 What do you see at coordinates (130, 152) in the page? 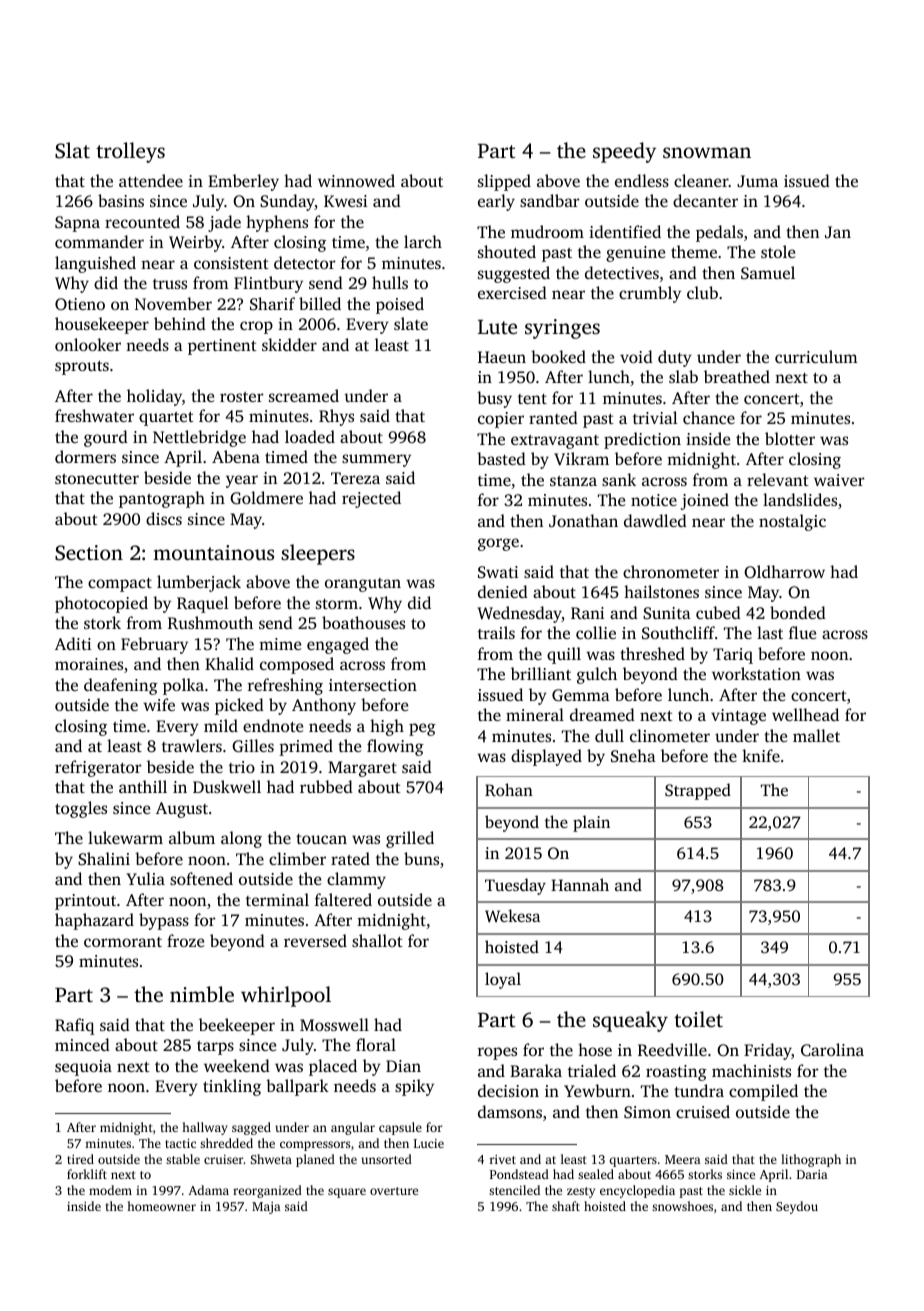
I see `trolleys` at bounding box center [130, 152].
